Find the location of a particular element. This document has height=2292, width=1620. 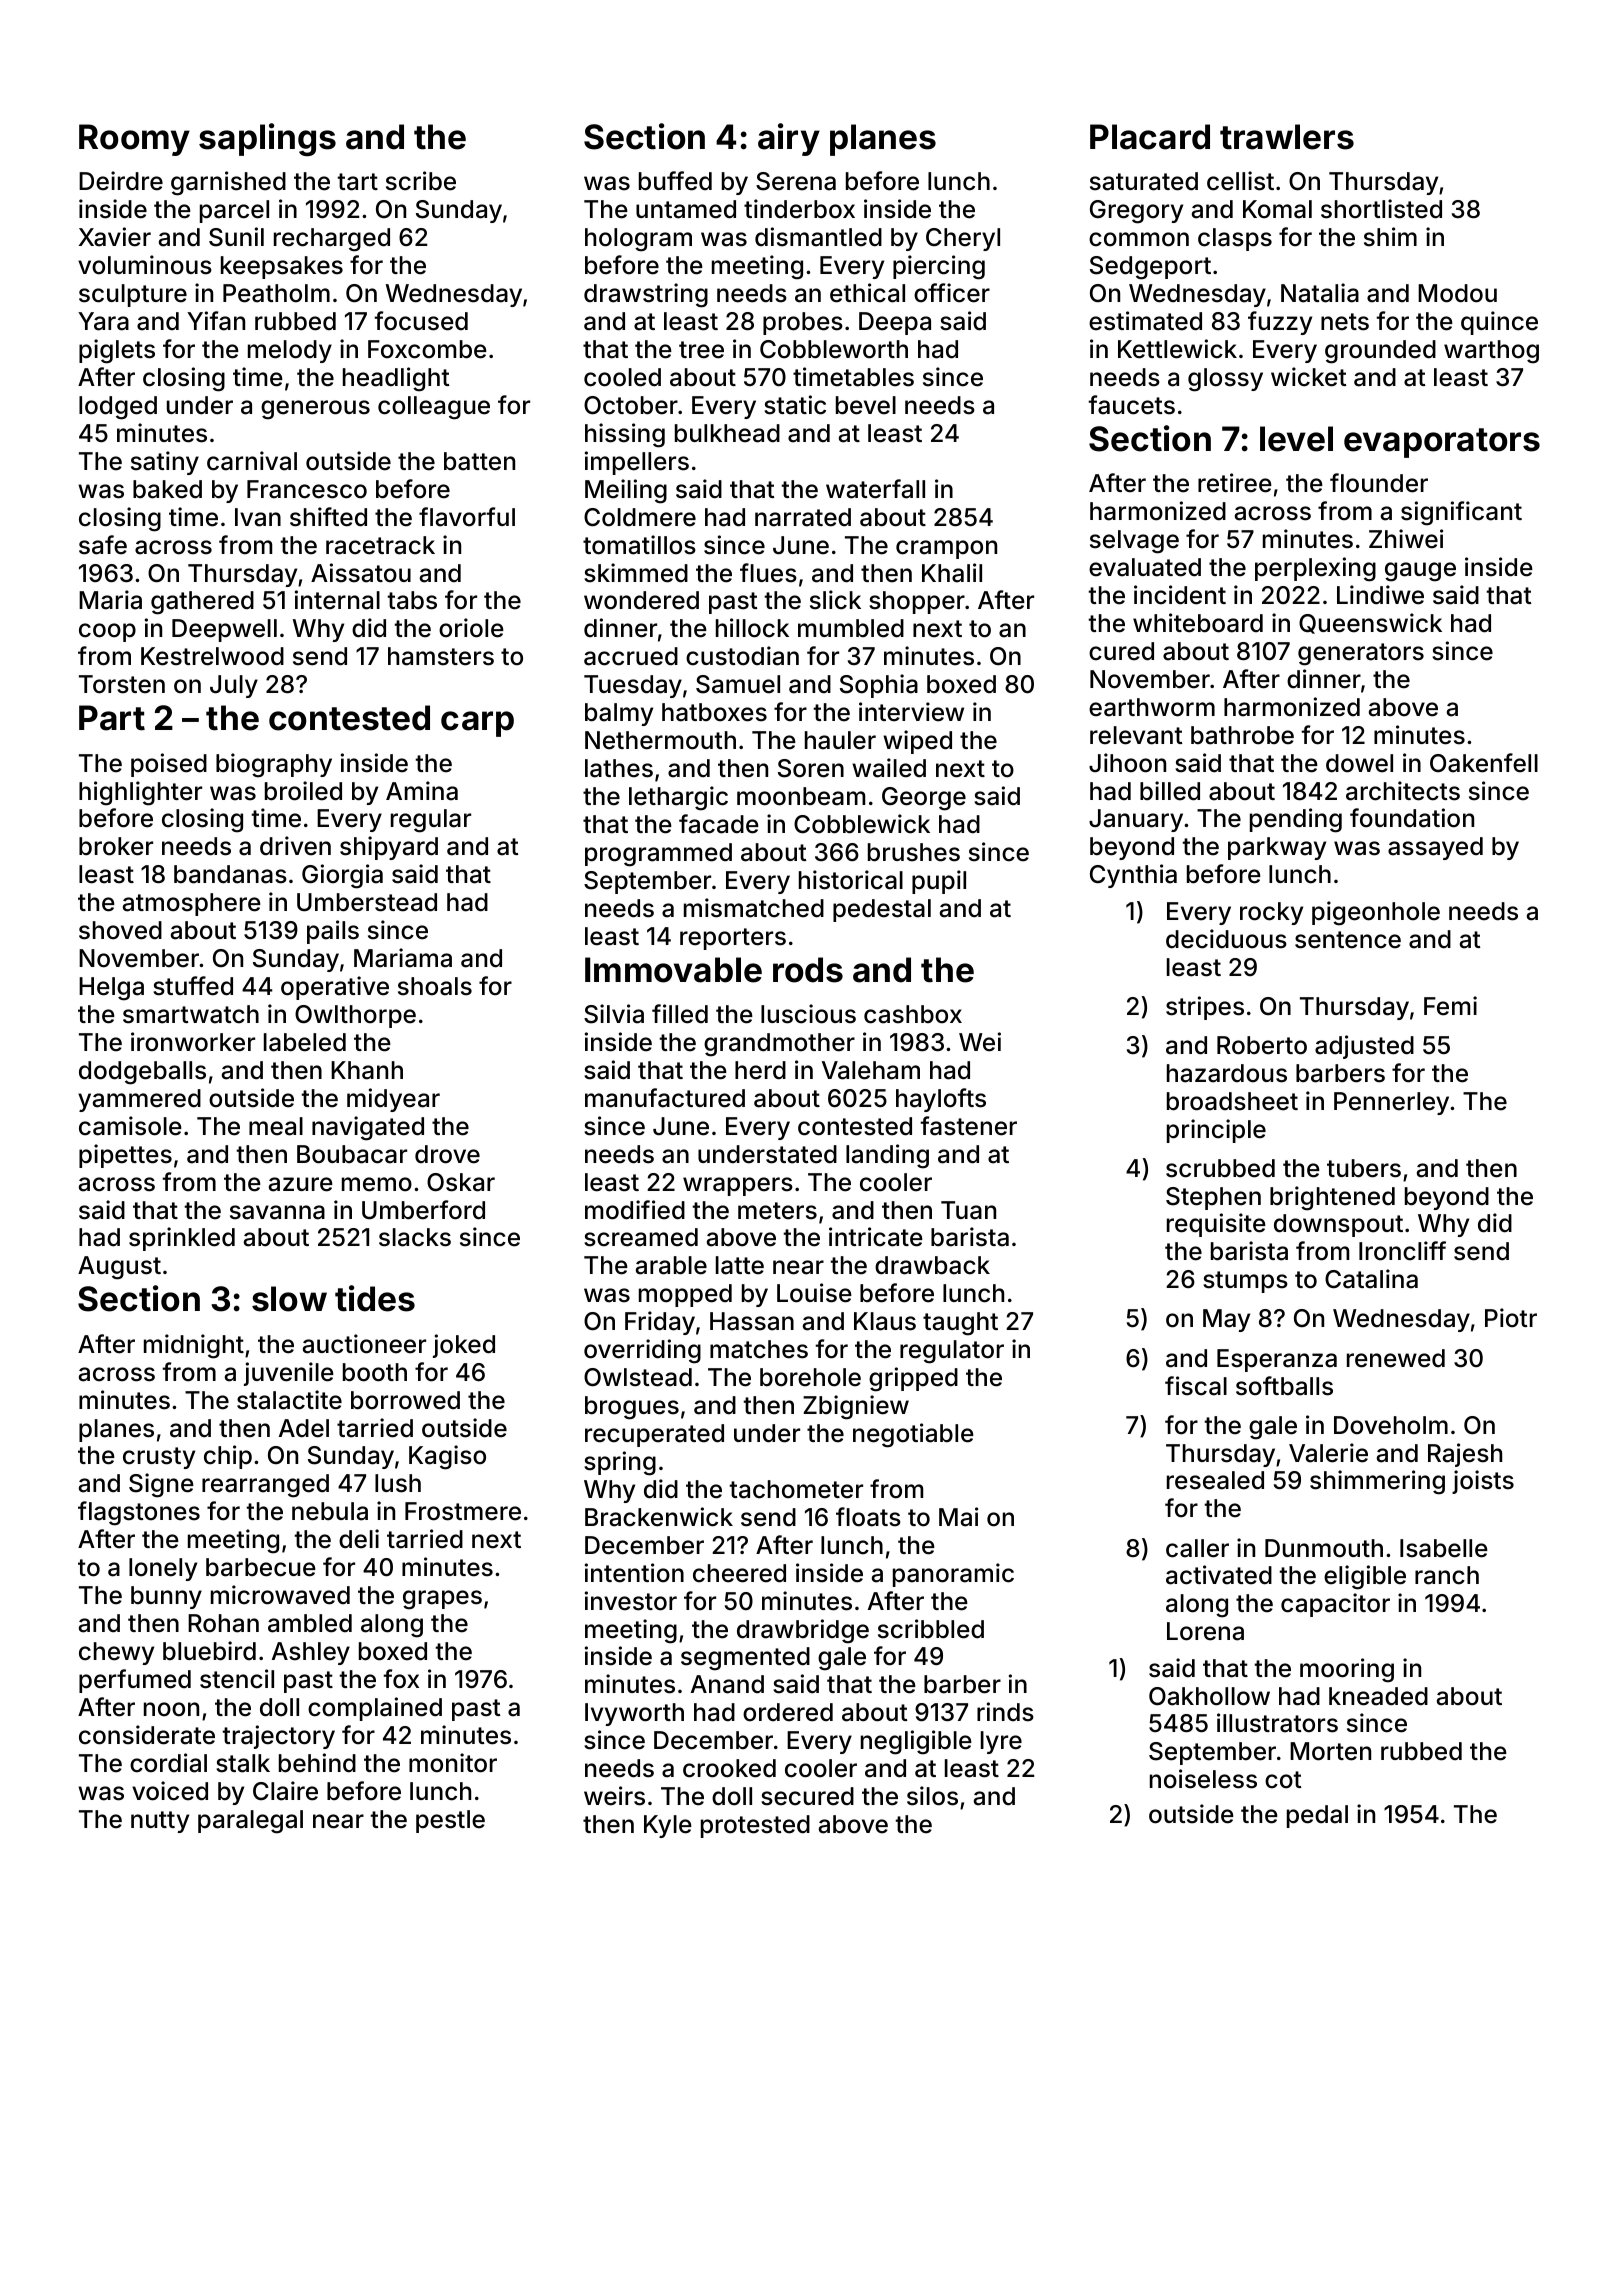

deli is located at coordinates (359, 1539).
